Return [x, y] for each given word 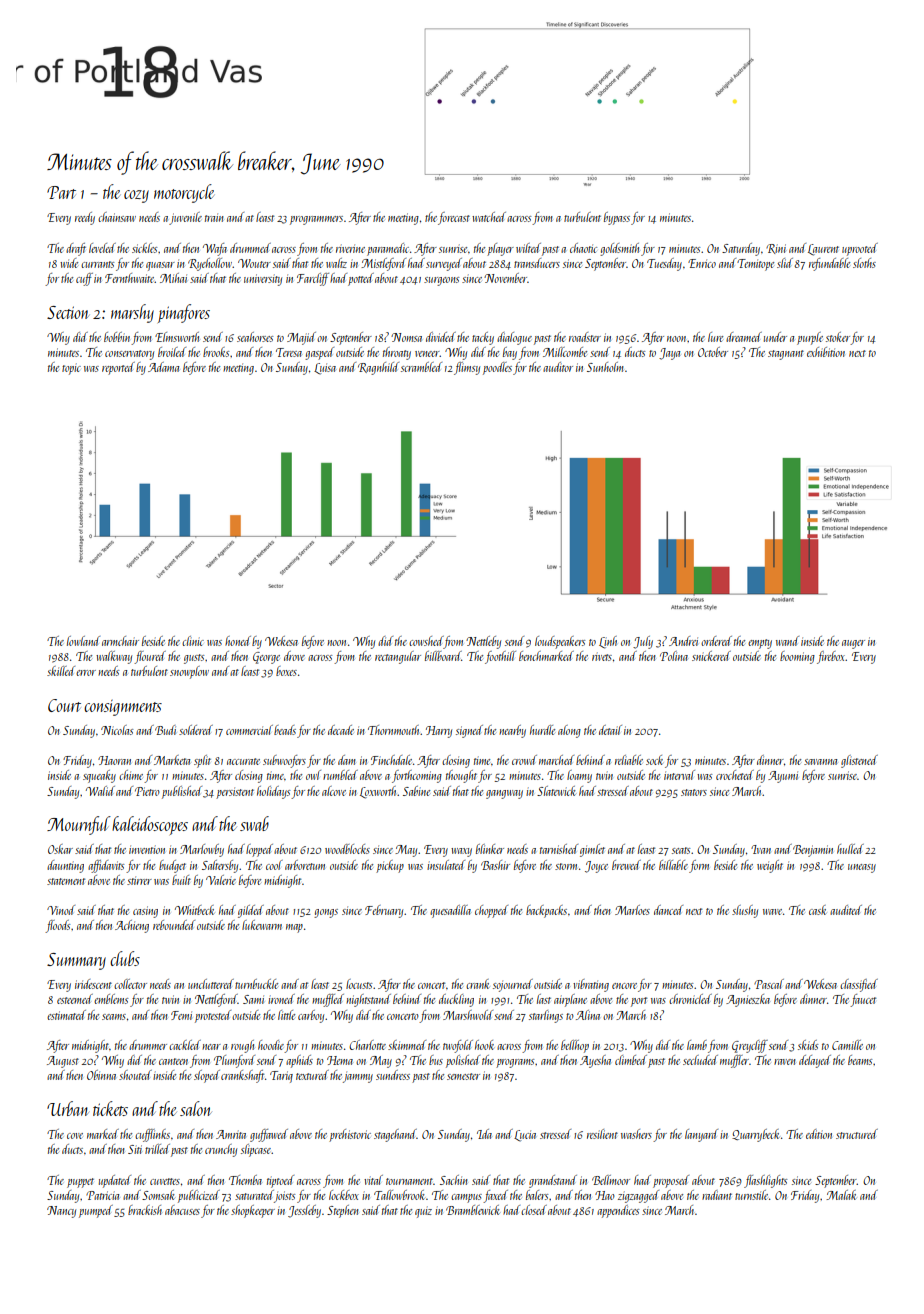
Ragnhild [378, 368]
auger [853, 644]
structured [857, 1134]
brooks [216, 352]
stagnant [786, 355]
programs [515, 1063]
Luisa [325, 369]
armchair [120, 641]
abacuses [182, 1210]
